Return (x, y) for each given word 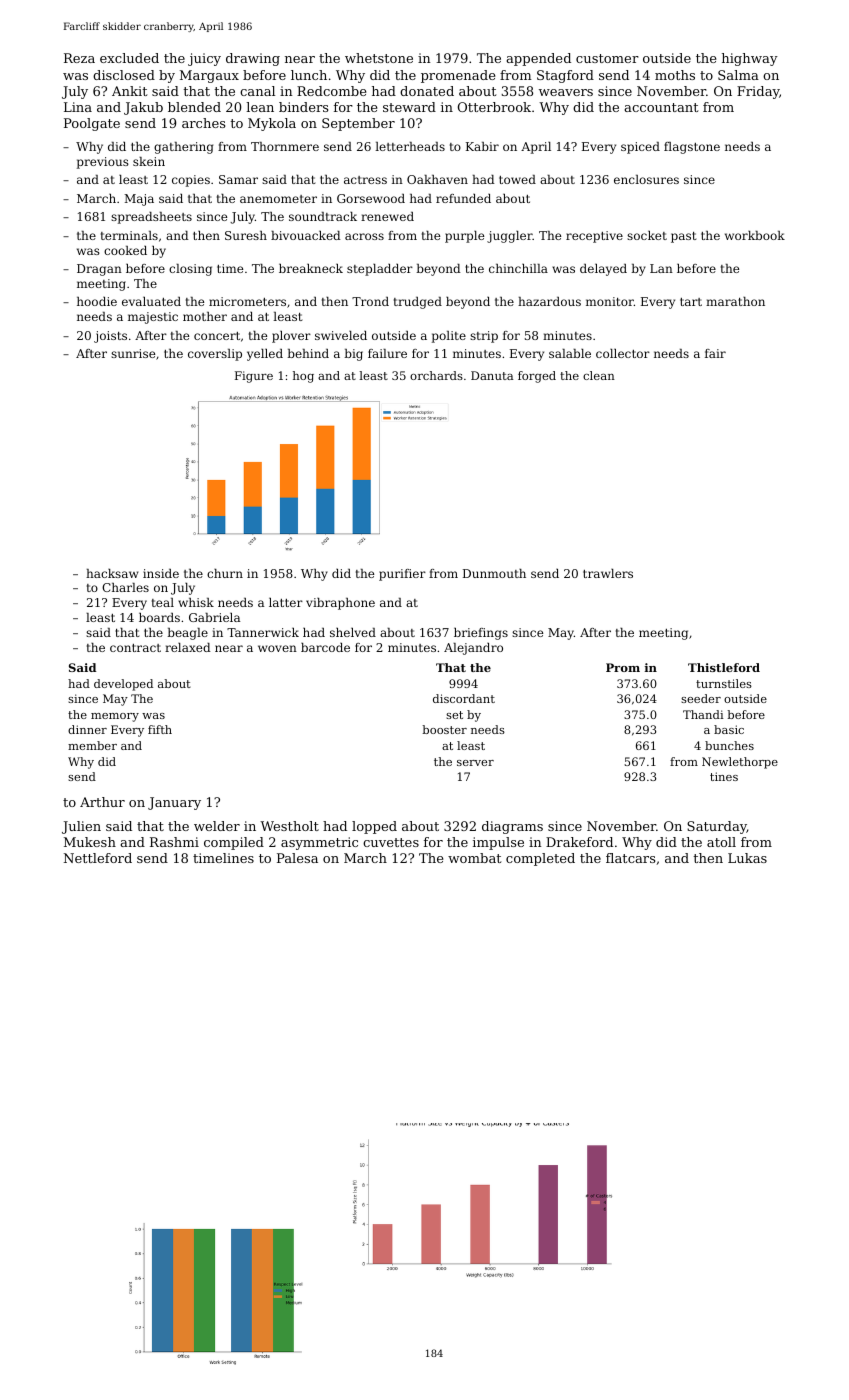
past (683, 237)
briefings (481, 634)
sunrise (133, 353)
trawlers (608, 573)
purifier (402, 575)
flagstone (692, 148)
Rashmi (174, 842)
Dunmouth (494, 573)
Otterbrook (494, 107)
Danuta (492, 375)
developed (123, 685)
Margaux (209, 76)
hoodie (97, 301)
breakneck (311, 268)
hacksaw (112, 573)
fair (715, 353)
